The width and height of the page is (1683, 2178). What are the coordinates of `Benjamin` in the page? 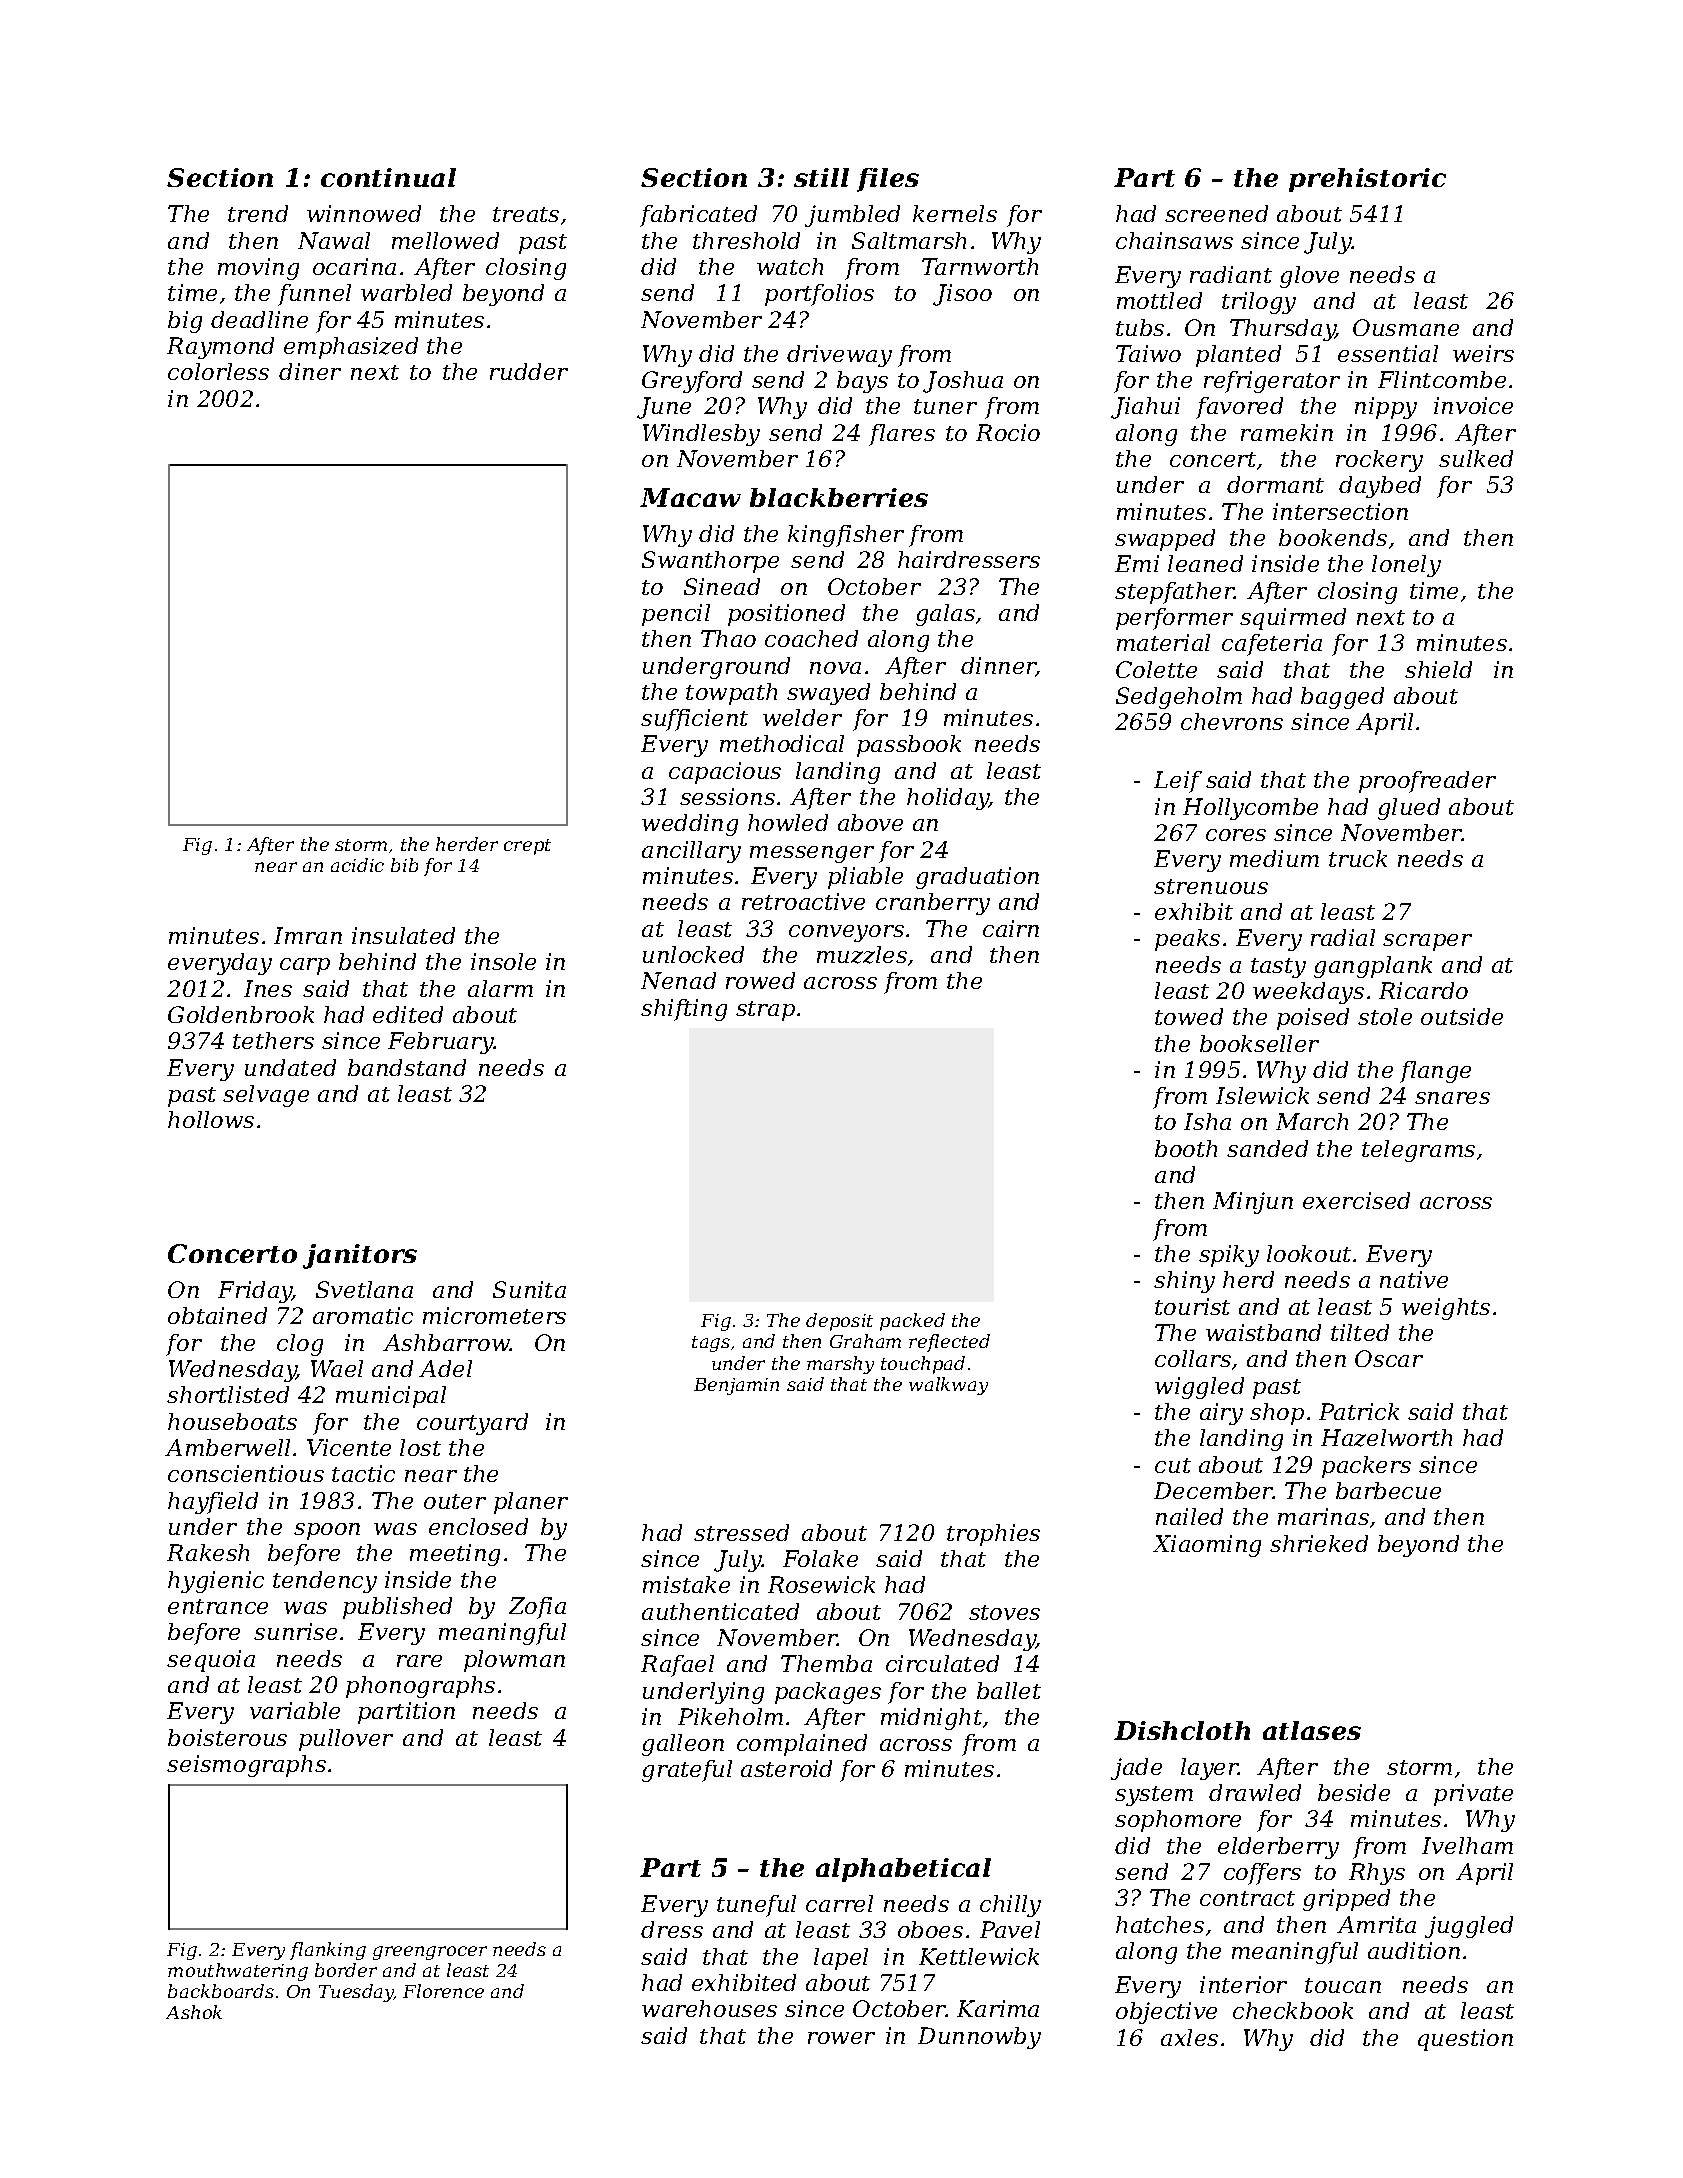 It's located at (736, 1386).
